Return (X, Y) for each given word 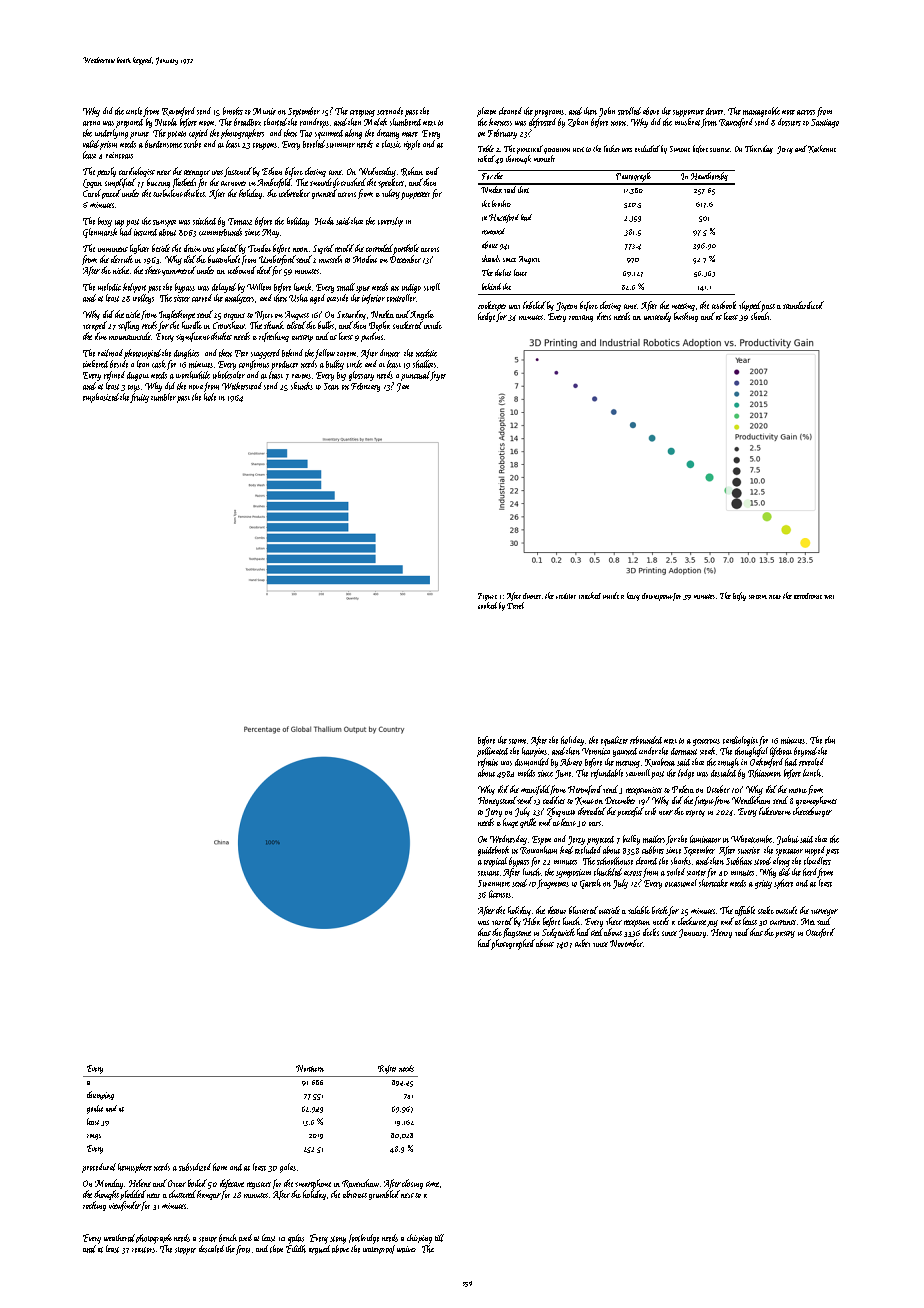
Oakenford (766, 763)
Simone (680, 149)
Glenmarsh (100, 233)
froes (243, 1250)
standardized (803, 305)
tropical (495, 862)
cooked (487, 605)
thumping (100, 1095)
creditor (566, 596)
